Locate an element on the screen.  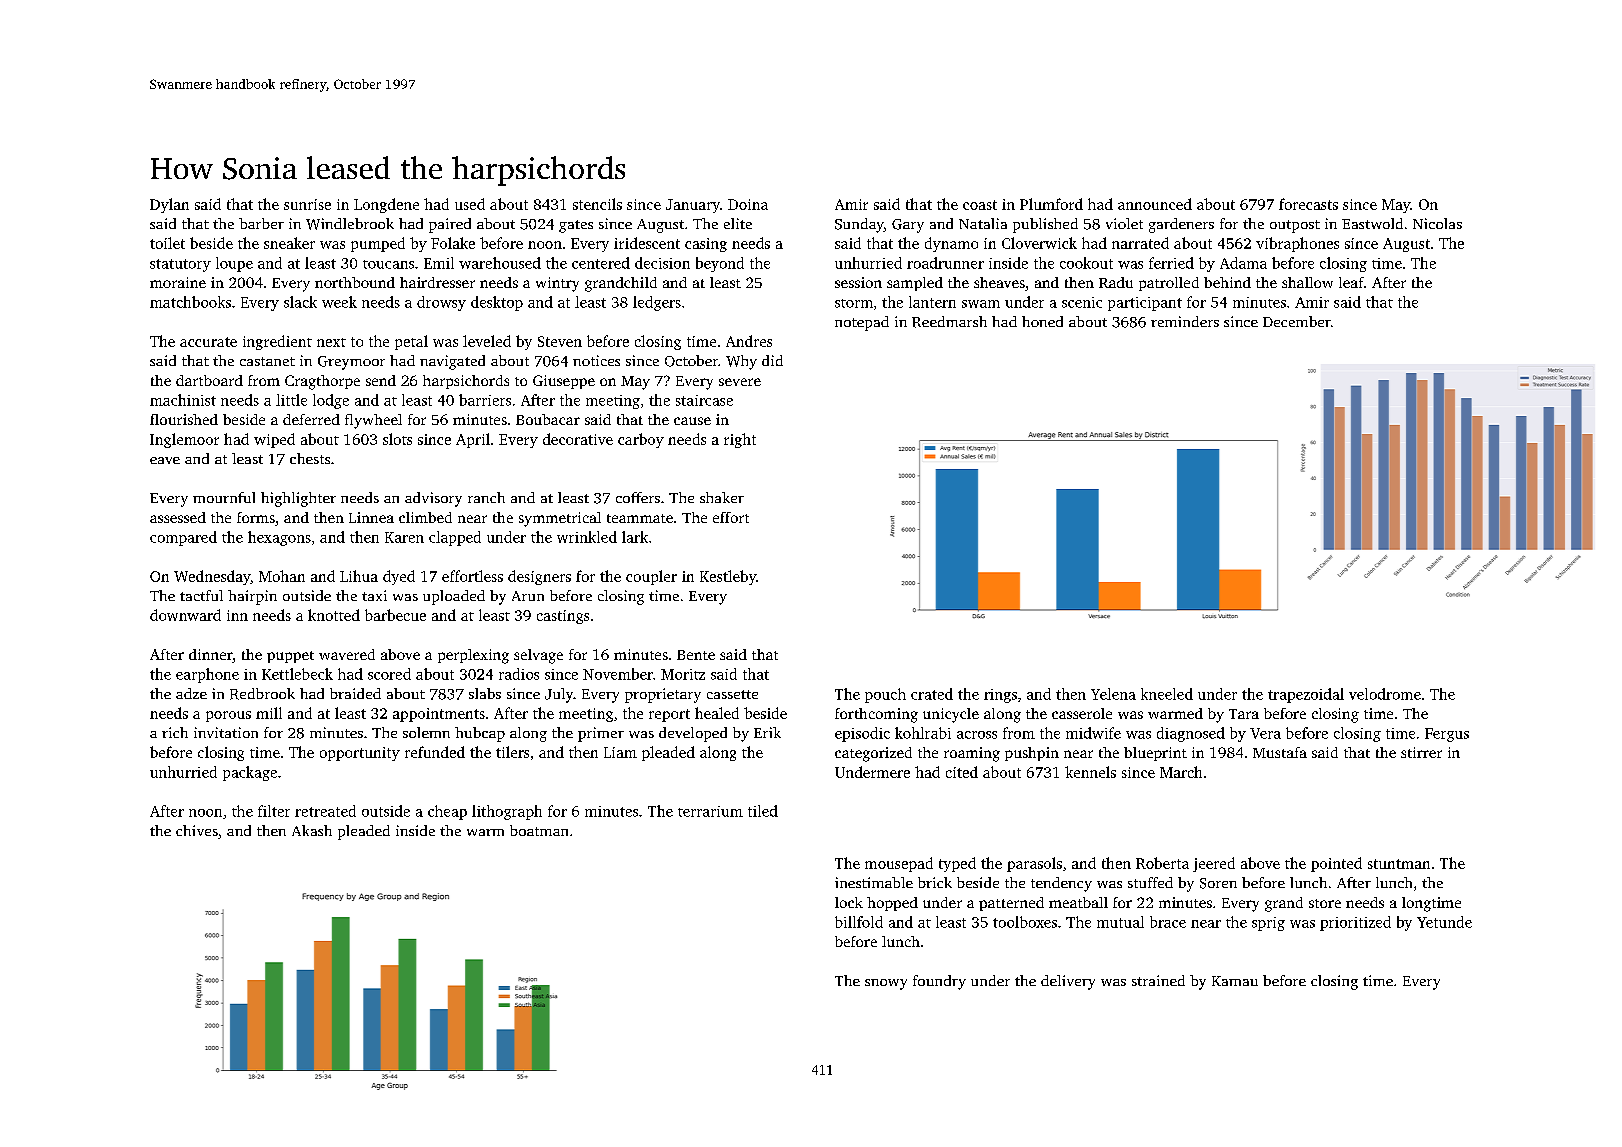
Adama is located at coordinates (1243, 263).
